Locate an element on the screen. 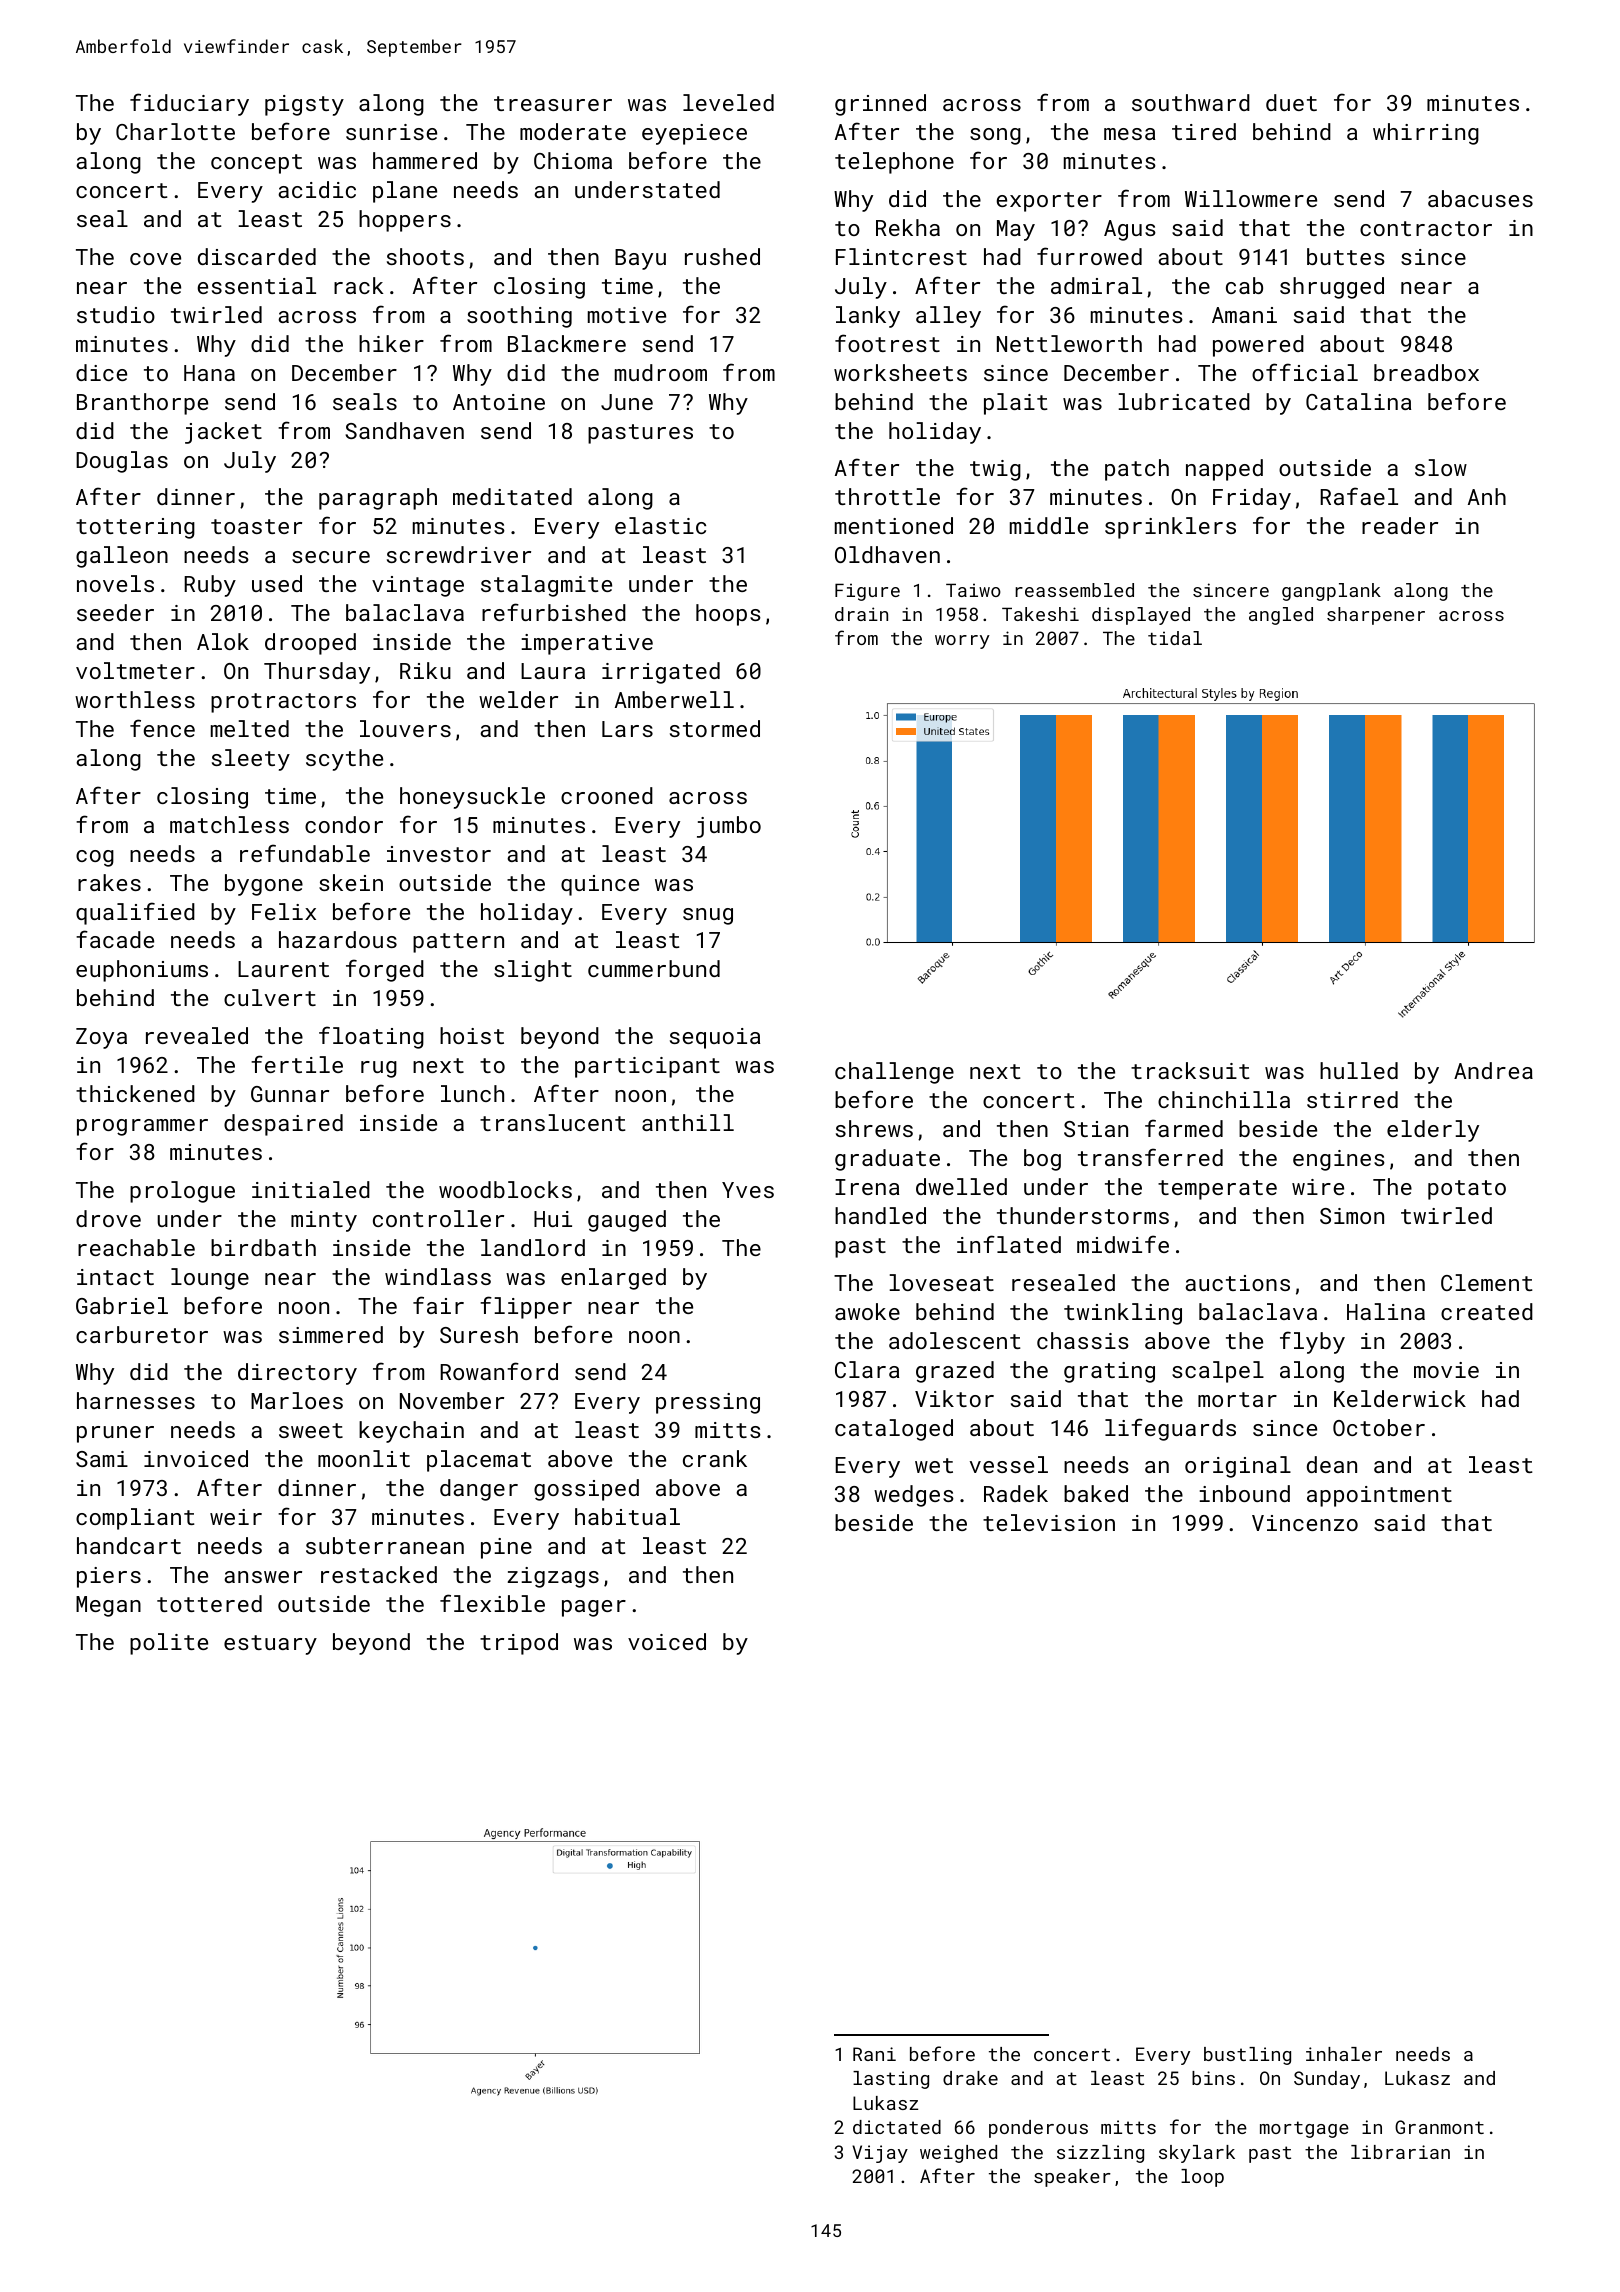 This screenshot has width=1620, height=2292. appointment is located at coordinates (1379, 1496).
